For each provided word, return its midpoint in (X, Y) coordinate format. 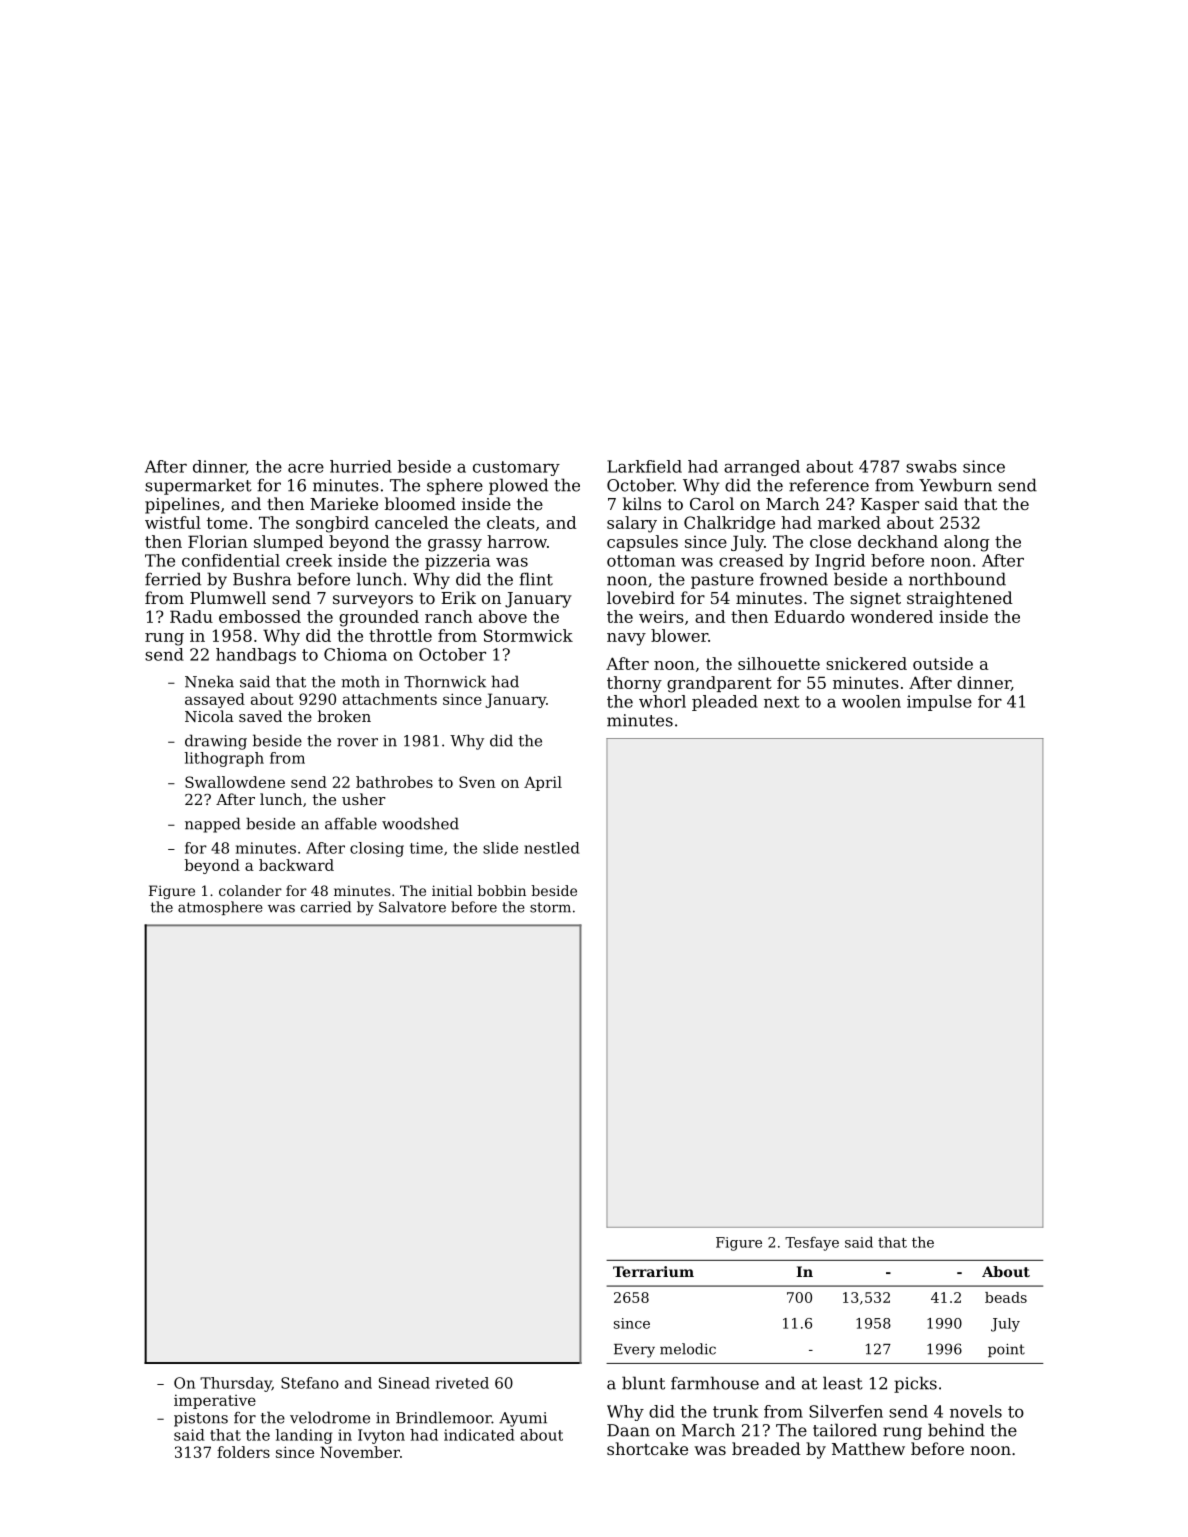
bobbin (501, 890)
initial (452, 890)
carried (325, 907)
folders (243, 1452)
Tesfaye (812, 1244)
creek (309, 560)
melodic (688, 1349)
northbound (957, 579)
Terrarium (653, 1271)
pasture (722, 581)
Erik (458, 597)
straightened (960, 599)
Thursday (236, 1384)
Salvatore (412, 907)
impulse (939, 703)
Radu (191, 616)
